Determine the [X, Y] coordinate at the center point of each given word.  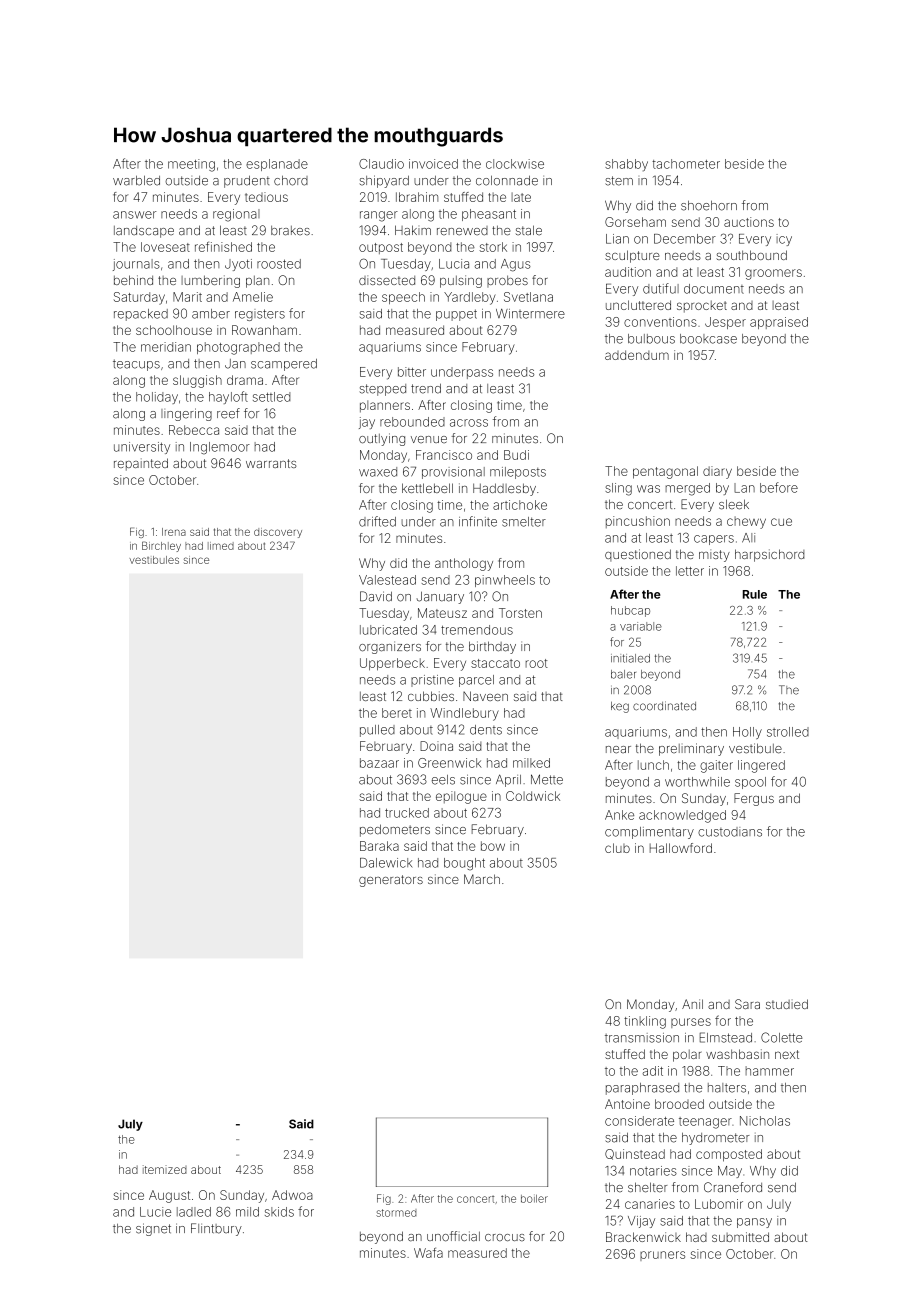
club [617, 848]
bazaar [379, 763]
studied [787, 1004]
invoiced [433, 164]
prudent [247, 182]
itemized [165, 1169]
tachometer [686, 164]
